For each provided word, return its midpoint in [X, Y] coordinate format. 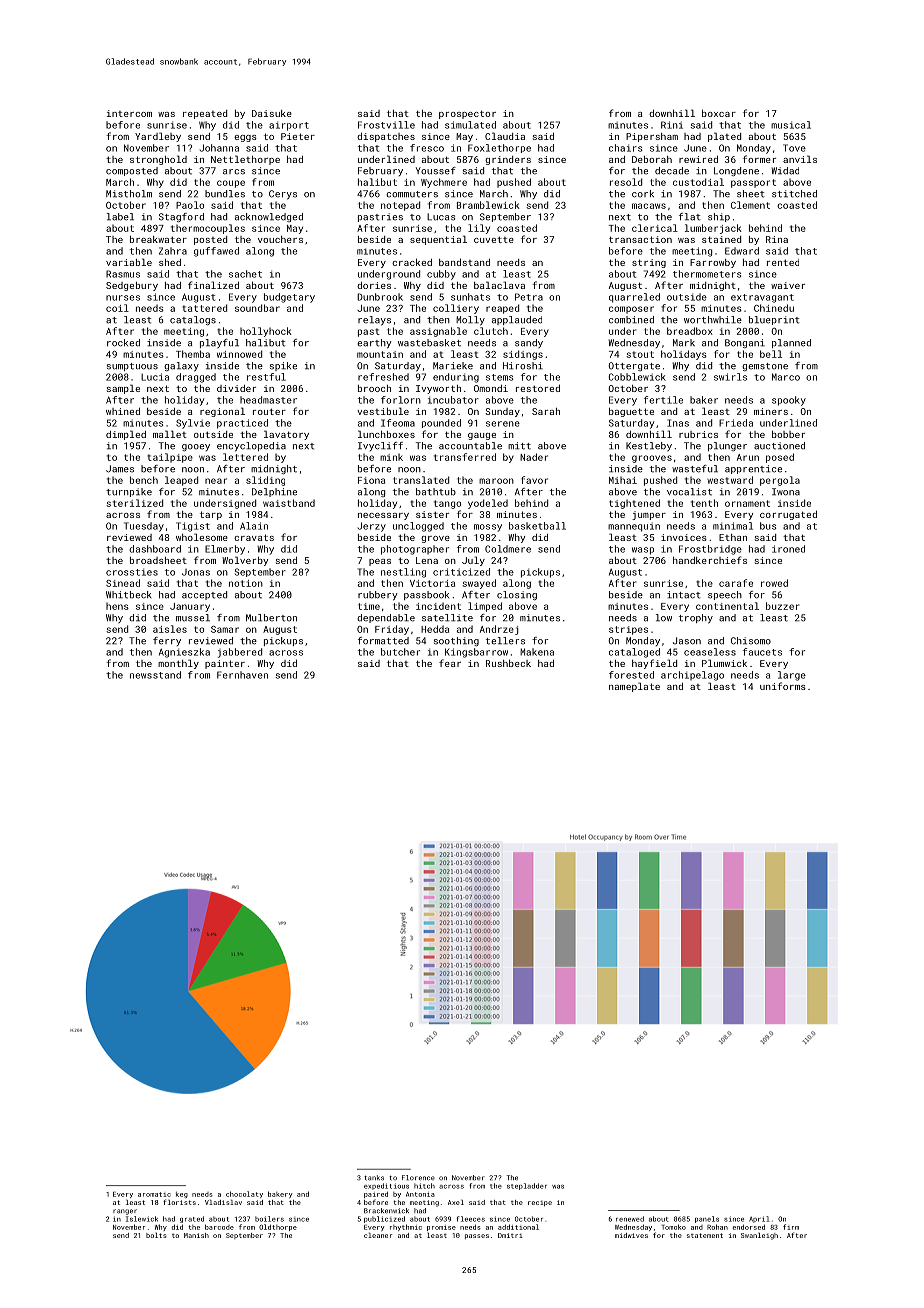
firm [791, 1227]
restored [538, 388]
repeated [205, 114]
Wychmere [444, 183]
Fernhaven [242, 675]
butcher [400, 652]
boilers [269, 1219]
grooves [652, 459]
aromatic [154, 1194]
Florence [418, 1178]
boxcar [719, 113]
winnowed [239, 354]
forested [631, 675]
